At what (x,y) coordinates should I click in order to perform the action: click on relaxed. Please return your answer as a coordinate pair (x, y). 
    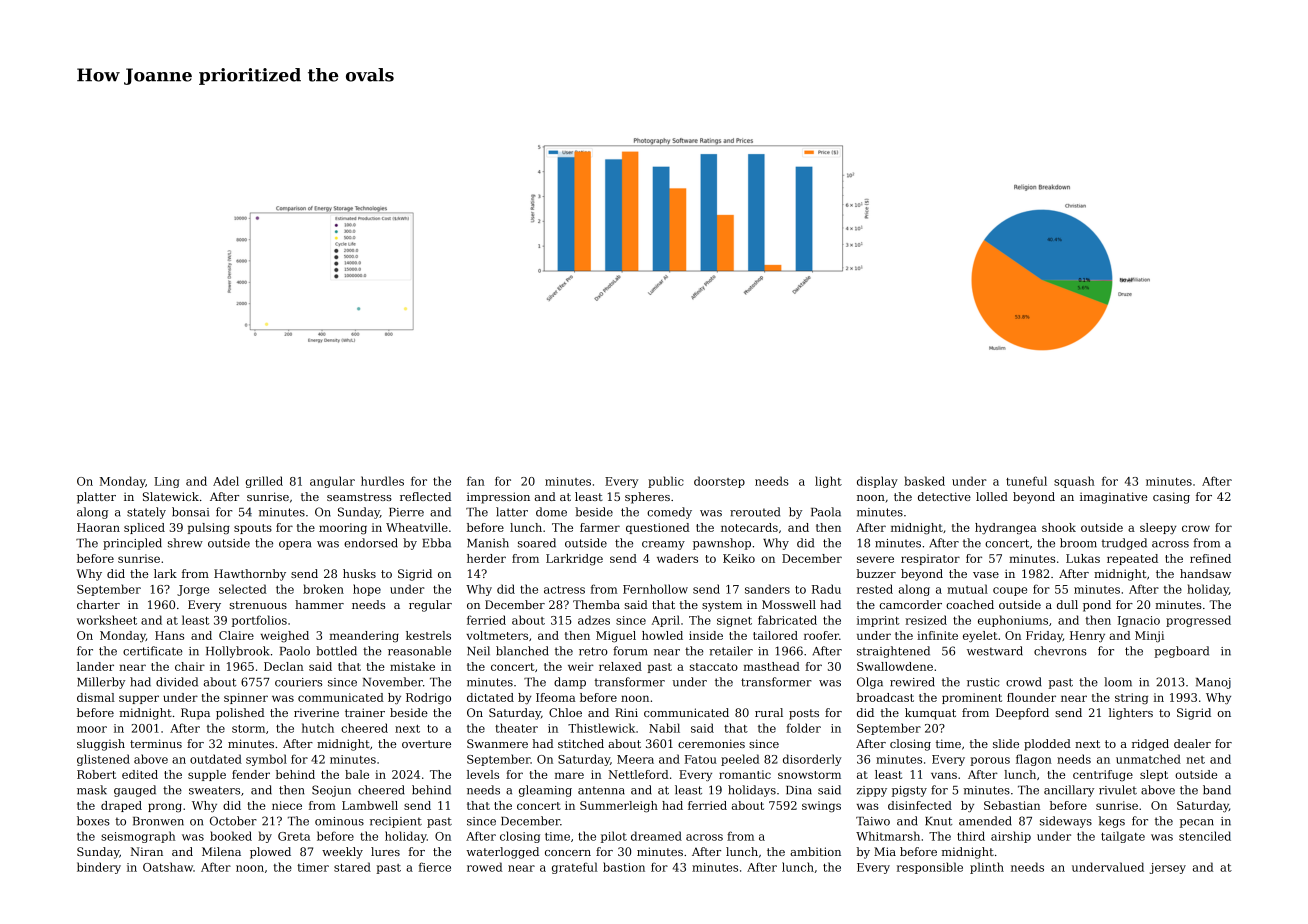
    Looking at the image, I should click on (620, 666).
